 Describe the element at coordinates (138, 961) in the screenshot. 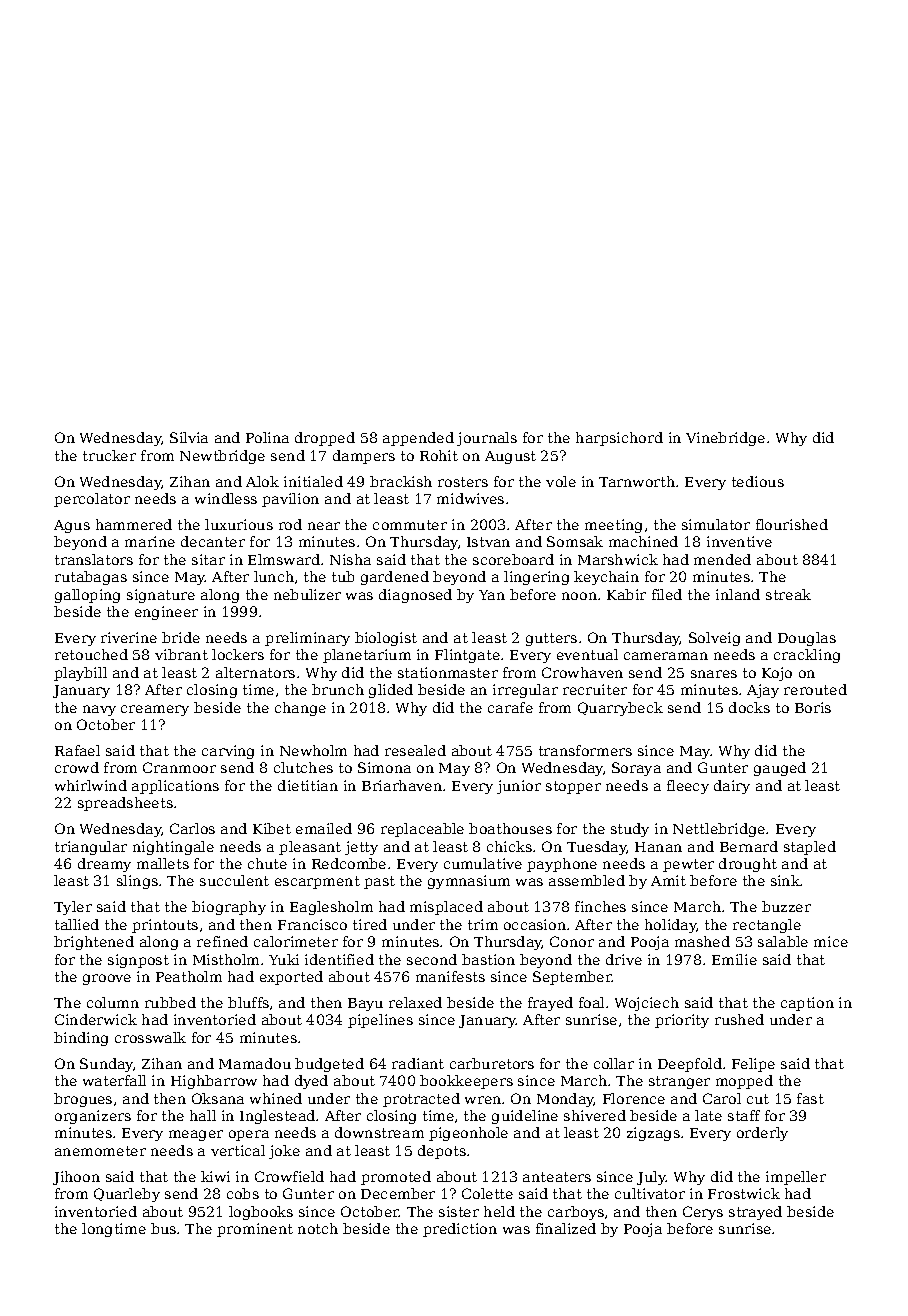

I see `signpost` at that location.
